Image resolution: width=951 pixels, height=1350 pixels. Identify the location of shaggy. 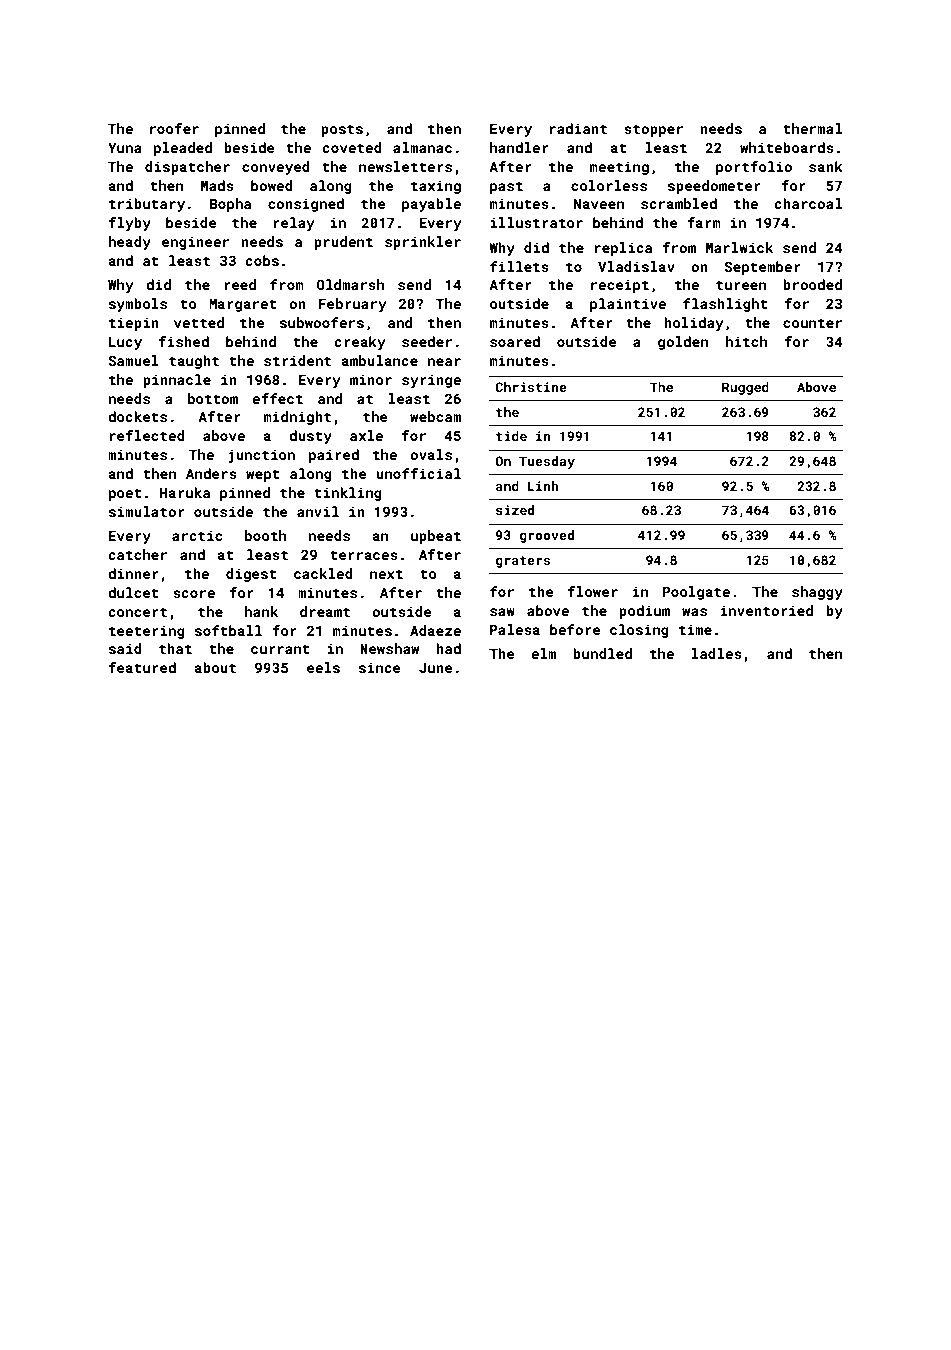
(817, 593).
